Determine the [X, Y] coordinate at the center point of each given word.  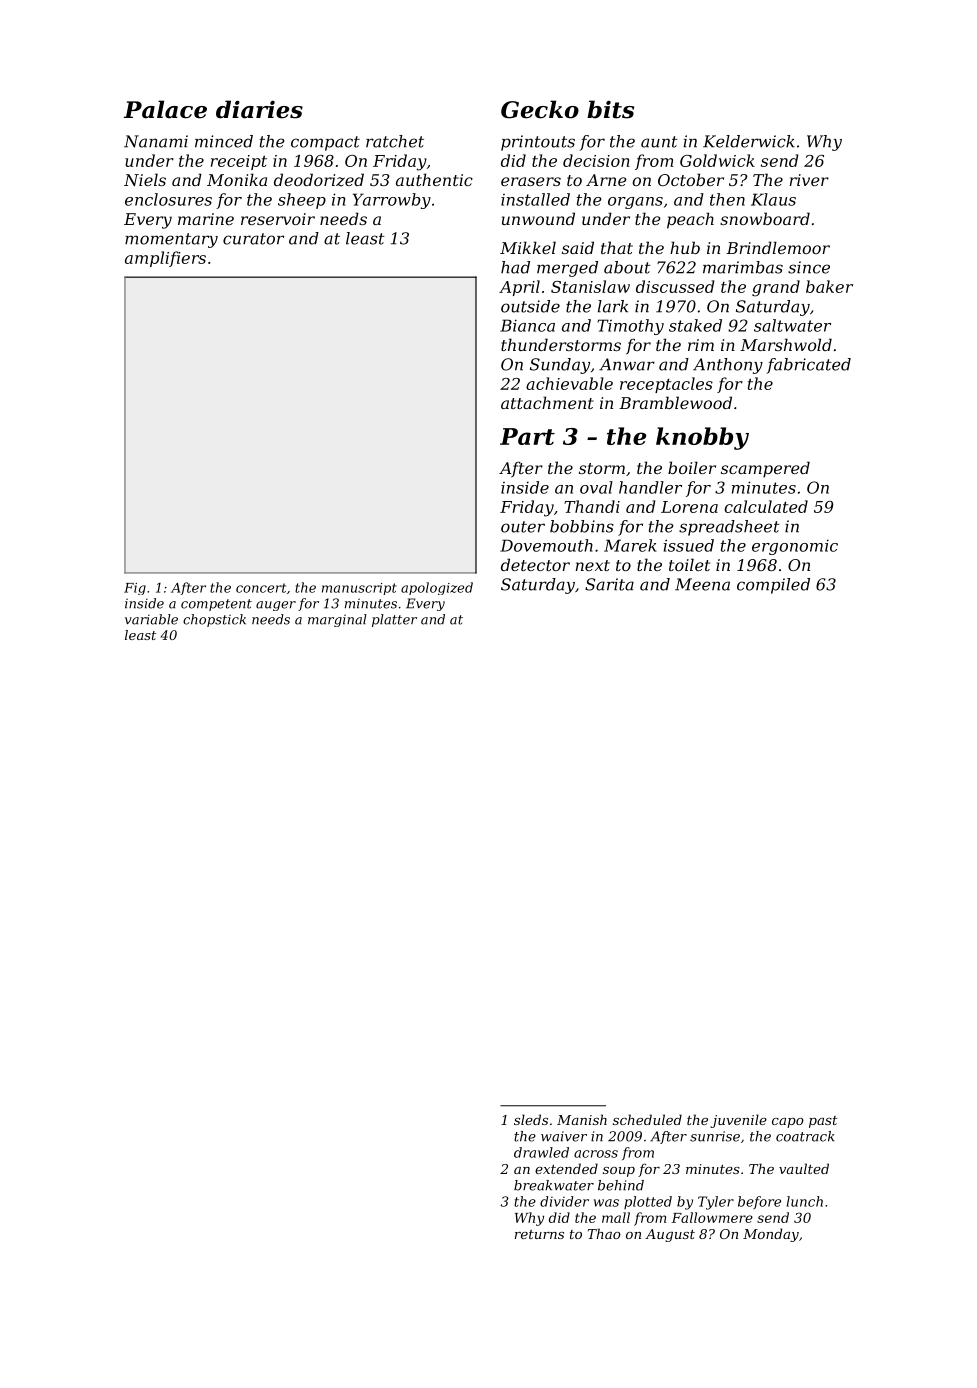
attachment [547, 402]
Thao [604, 1233]
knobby [702, 438]
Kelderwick [749, 141]
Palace [165, 109]
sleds [531, 1119]
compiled [773, 586]
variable [151, 619]
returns [539, 1234]
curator [253, 239]
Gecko [540, 109]
